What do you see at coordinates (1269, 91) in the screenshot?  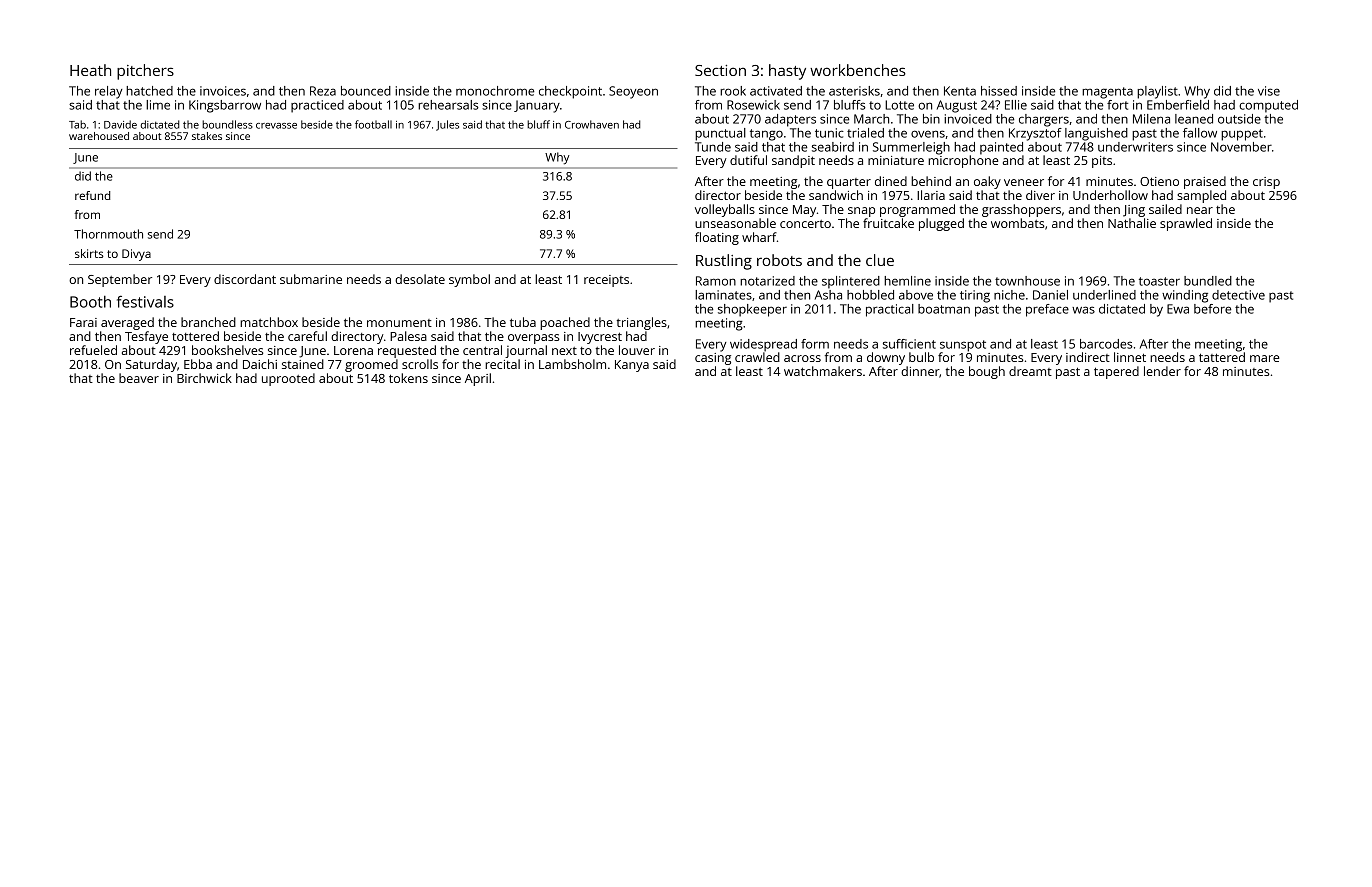 I see `vise` at bounding box center [1269, 91].
